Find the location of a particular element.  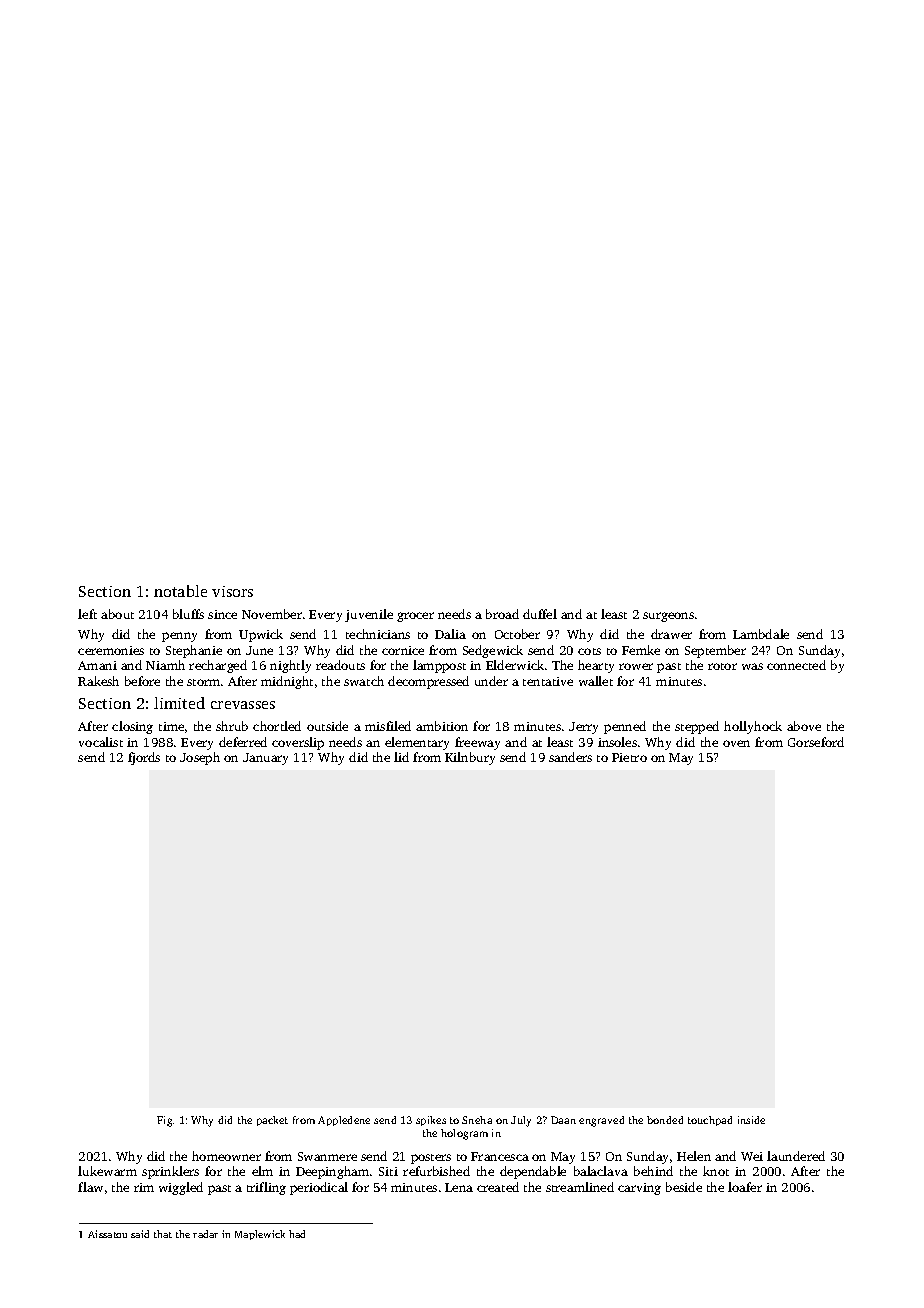

Joseph is located at coordinates (200, 758).
